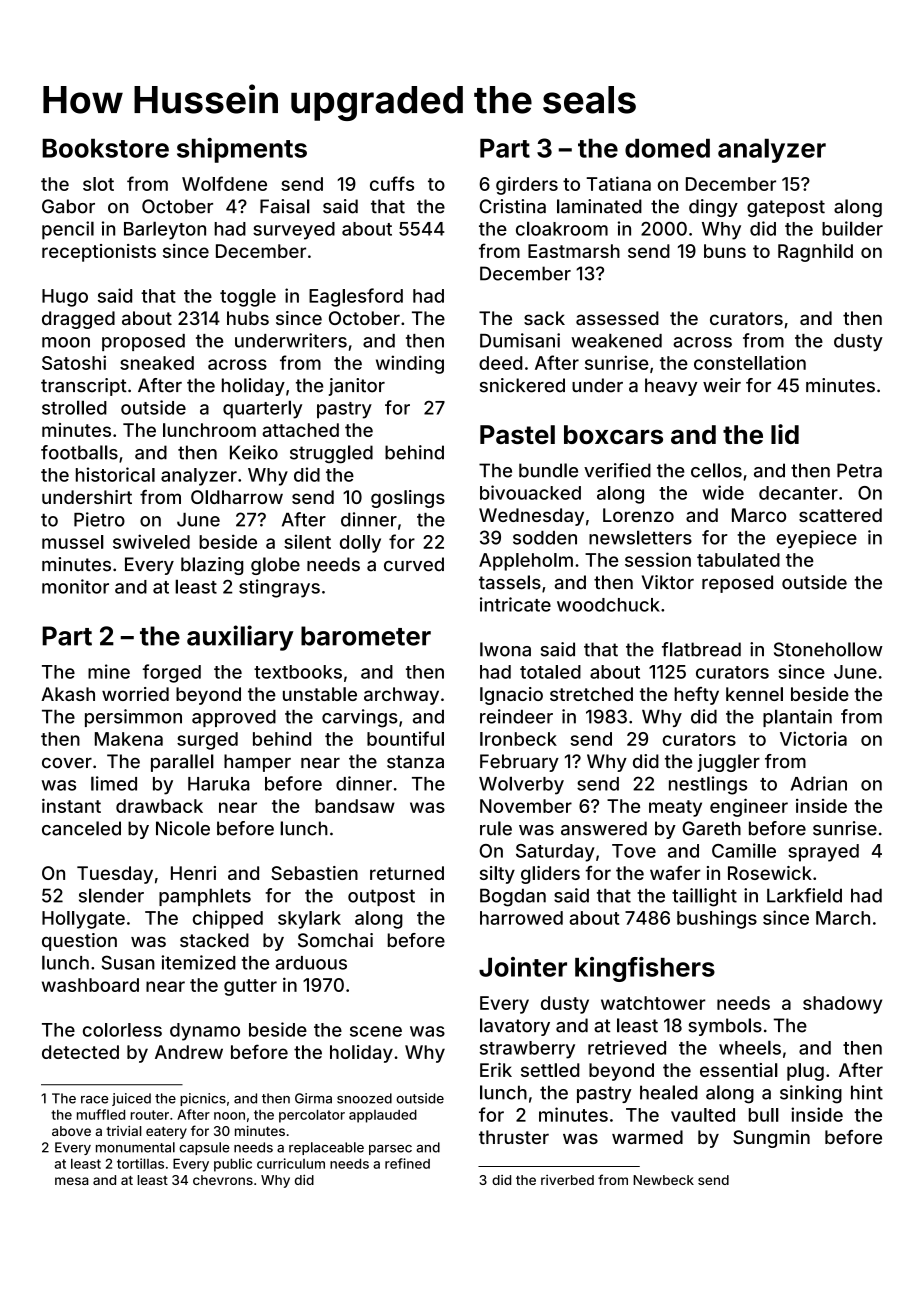 The image size is (924, 1308). Describe the element at coordinates (496, 828) in the image. I see `rule` at that location.
